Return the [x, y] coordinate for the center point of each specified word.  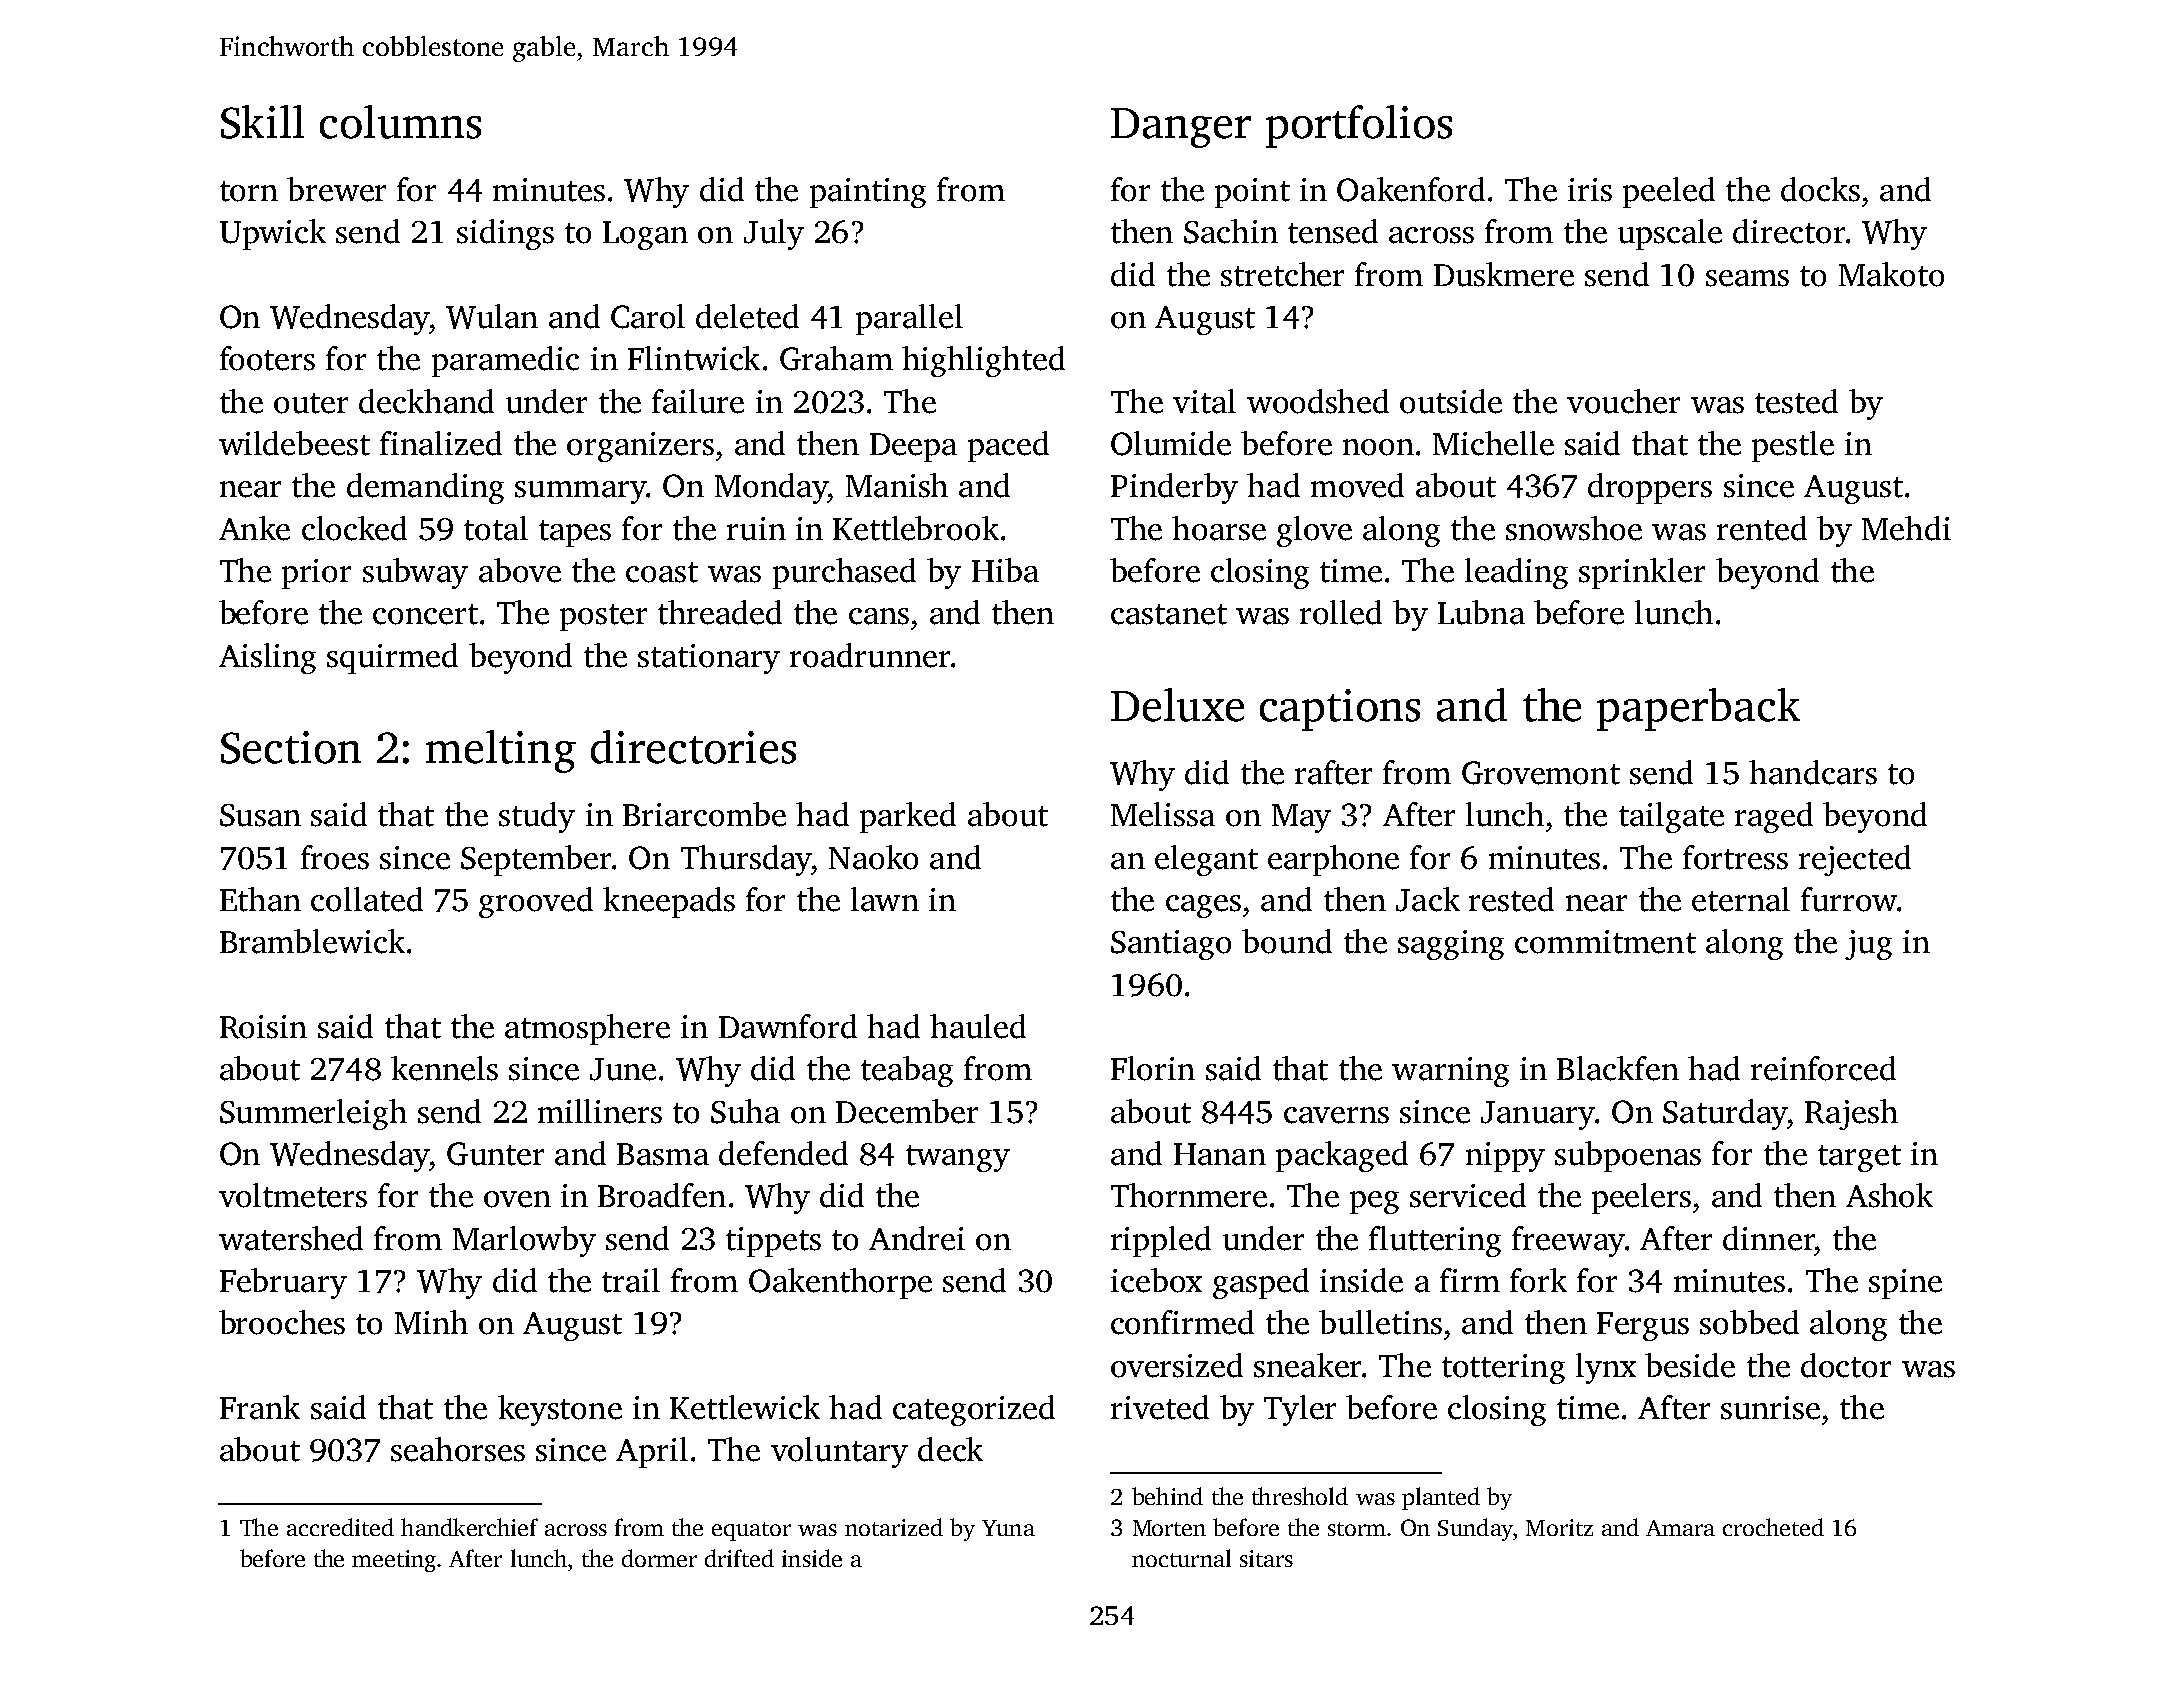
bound [1287, 941]
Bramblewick [312, 941]
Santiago [1171, 945]
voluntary [839, 1452]
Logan [645, 235]
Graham [836, 358]
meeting [394, 1561]
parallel [909, 319]
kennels [444, 1068]
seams [1747, 278]
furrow [1849, 899]
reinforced [1823, 1068]
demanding [425, 488]
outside [1451, 401]
